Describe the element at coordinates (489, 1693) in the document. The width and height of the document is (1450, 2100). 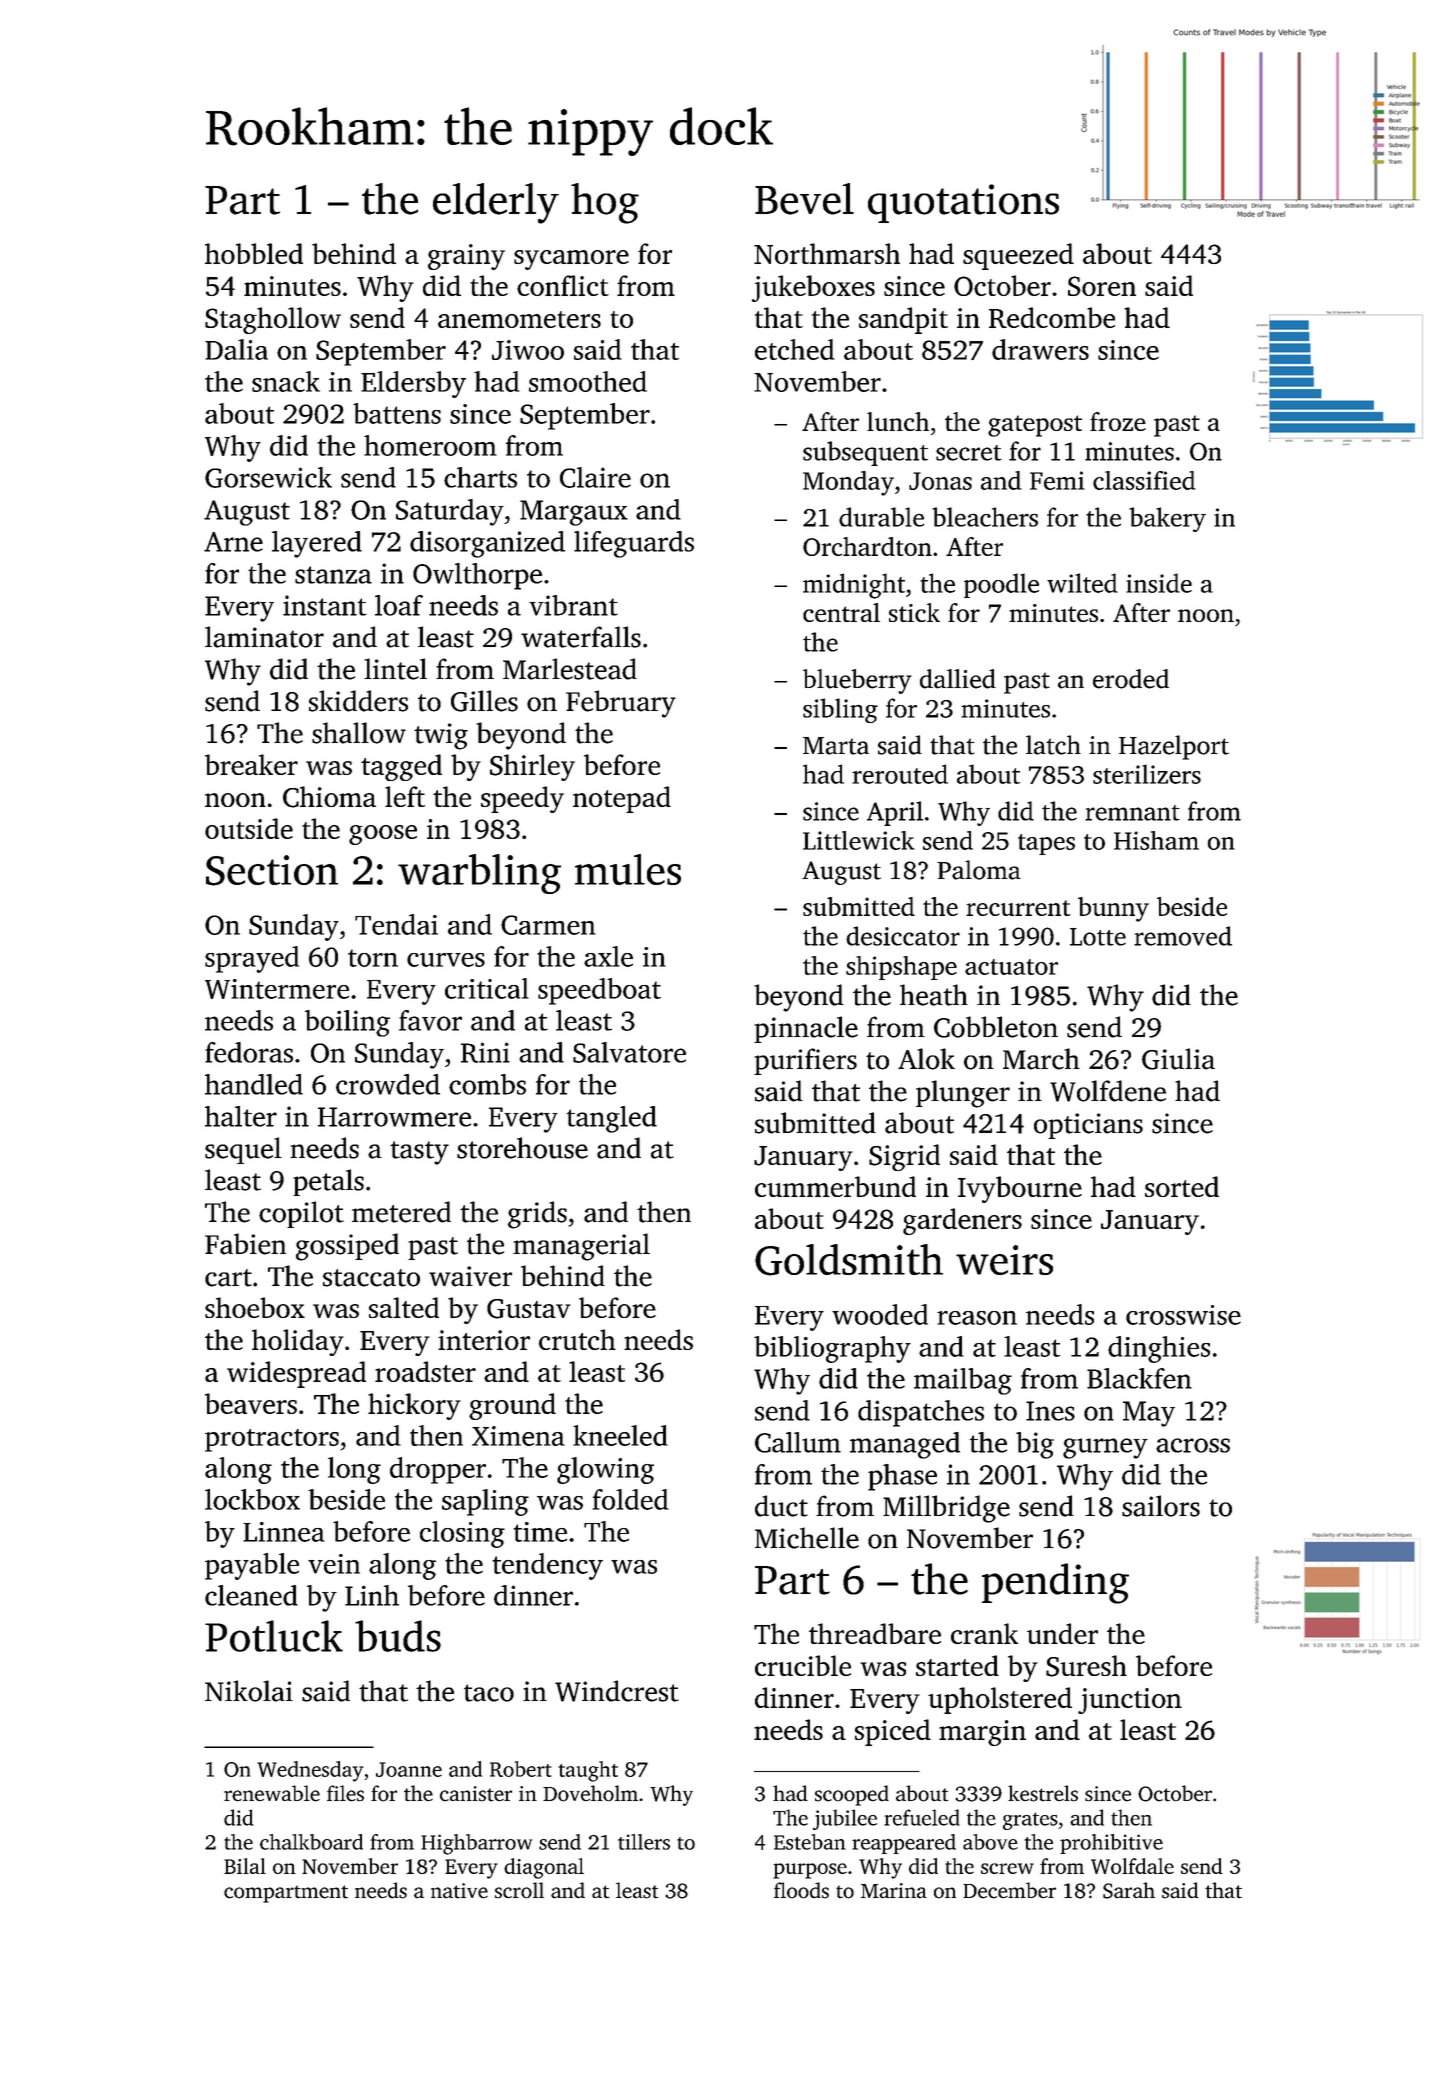
I see `taco` at that location.
